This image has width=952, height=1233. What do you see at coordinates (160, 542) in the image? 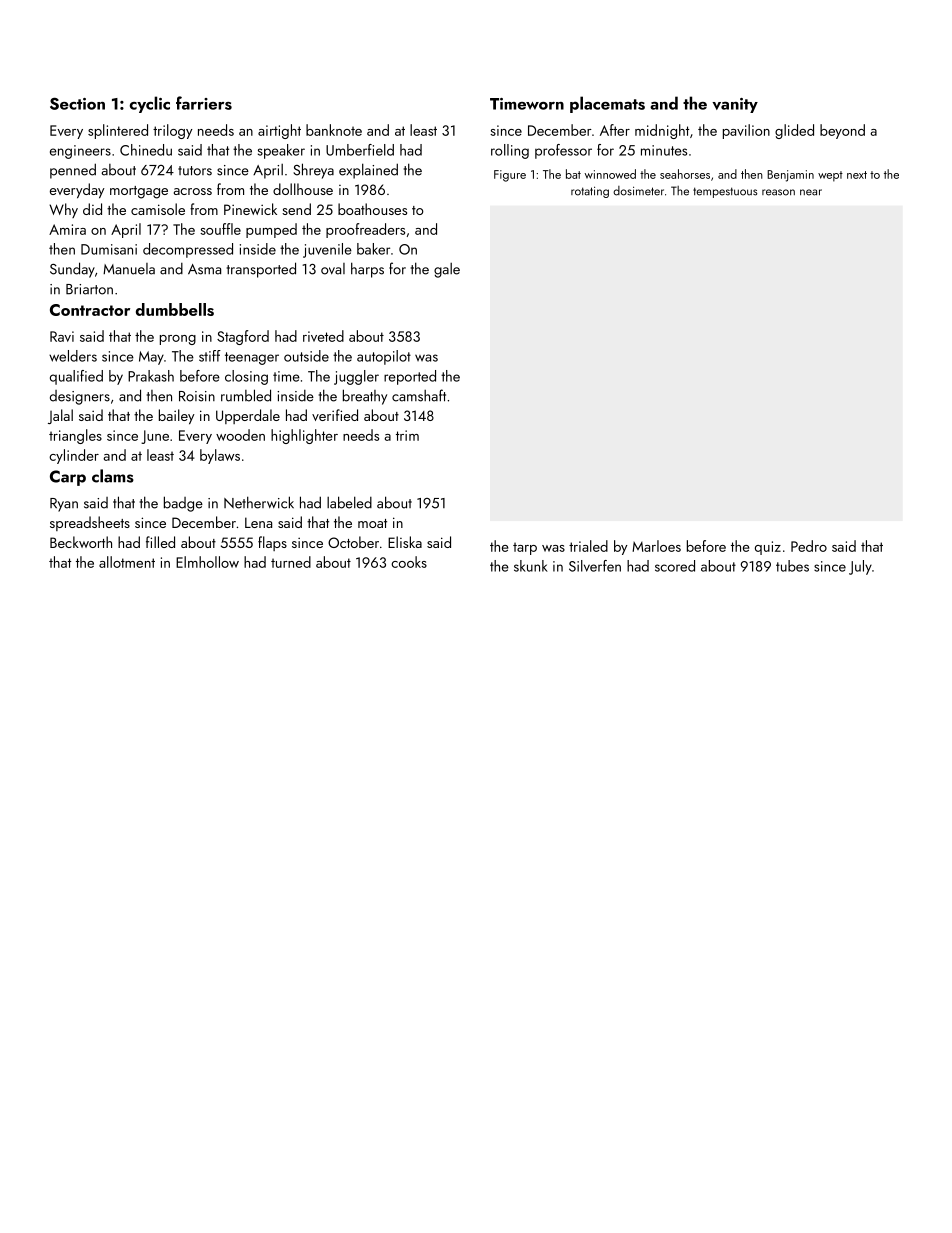
I see `filled` at bounding box center [160, 542].
